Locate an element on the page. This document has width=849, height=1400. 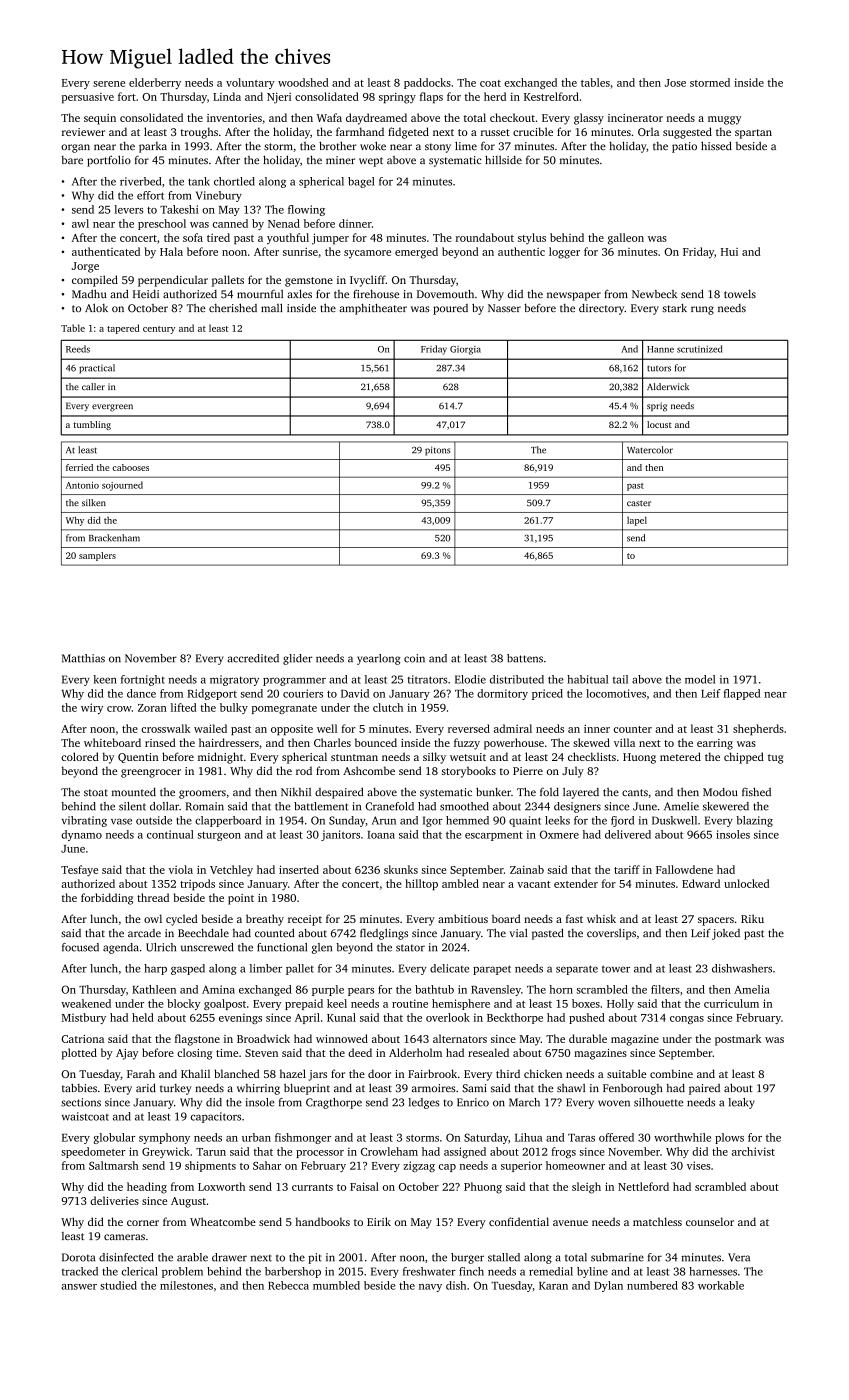
tariff is located at coordinates (627, 869).
